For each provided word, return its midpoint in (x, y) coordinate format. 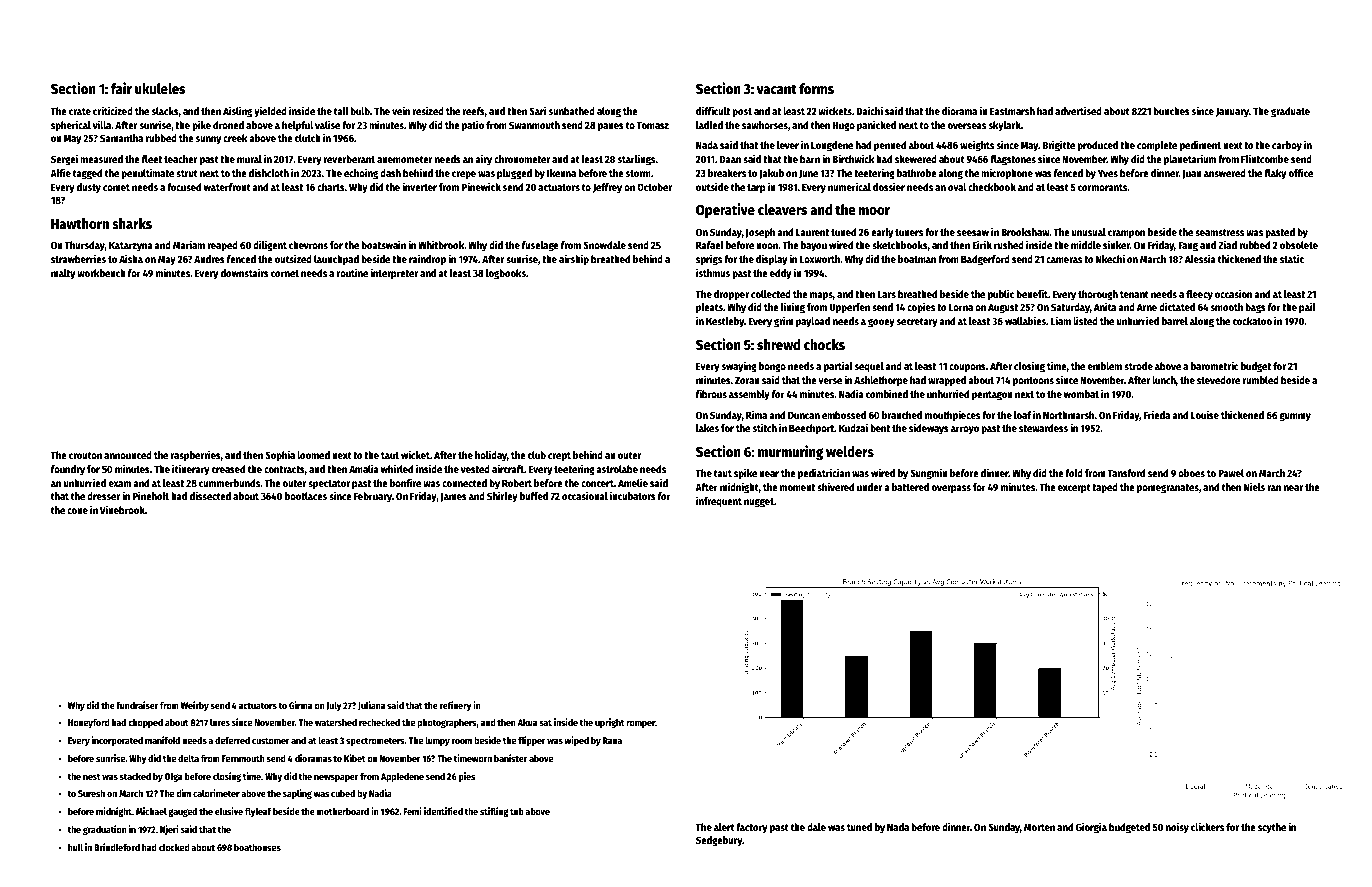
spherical (71, 125)
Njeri (169, 830)
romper (640, 724)
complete (1157, 146)
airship (574, 259)
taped (1105, 488)
